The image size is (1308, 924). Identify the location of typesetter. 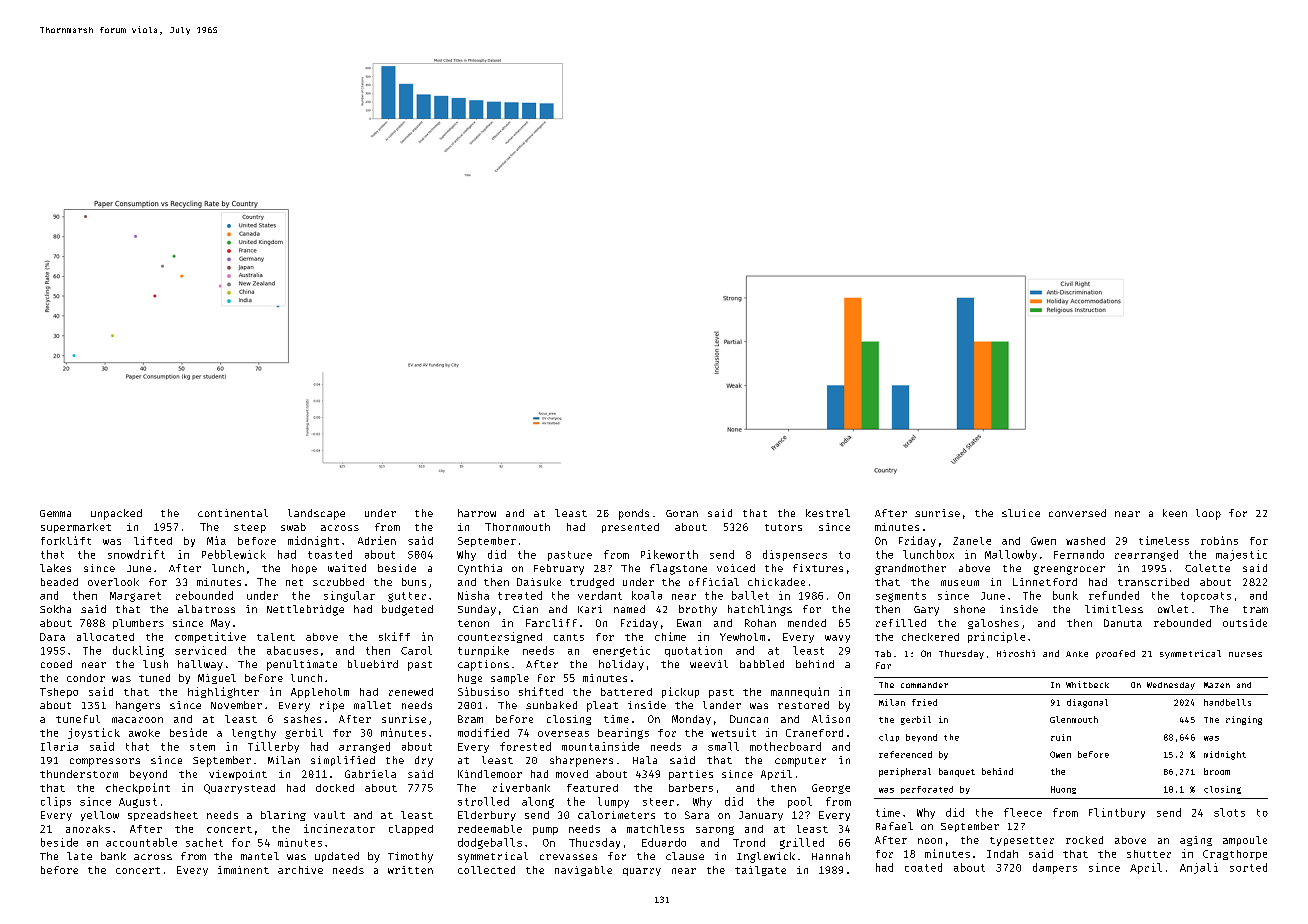
(1022, 841).
